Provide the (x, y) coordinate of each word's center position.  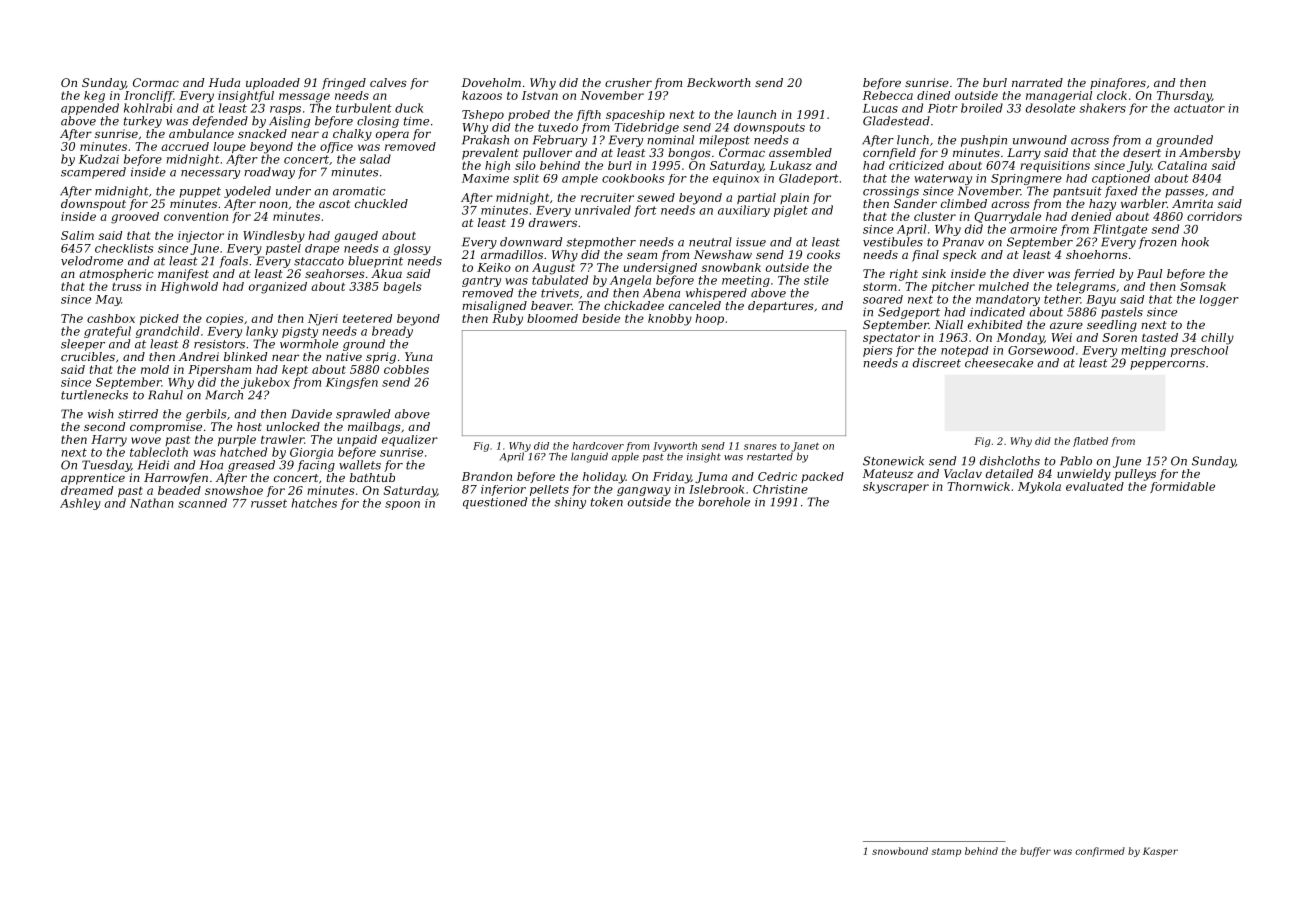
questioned (495, 503)
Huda (224, 82)
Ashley (80, 504)
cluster (935, 216)
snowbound (900, 851)
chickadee (634, 305)
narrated (1037, 82)
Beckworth (719, 82)
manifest (183, 275)
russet (269, 503)
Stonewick (893, 461)
